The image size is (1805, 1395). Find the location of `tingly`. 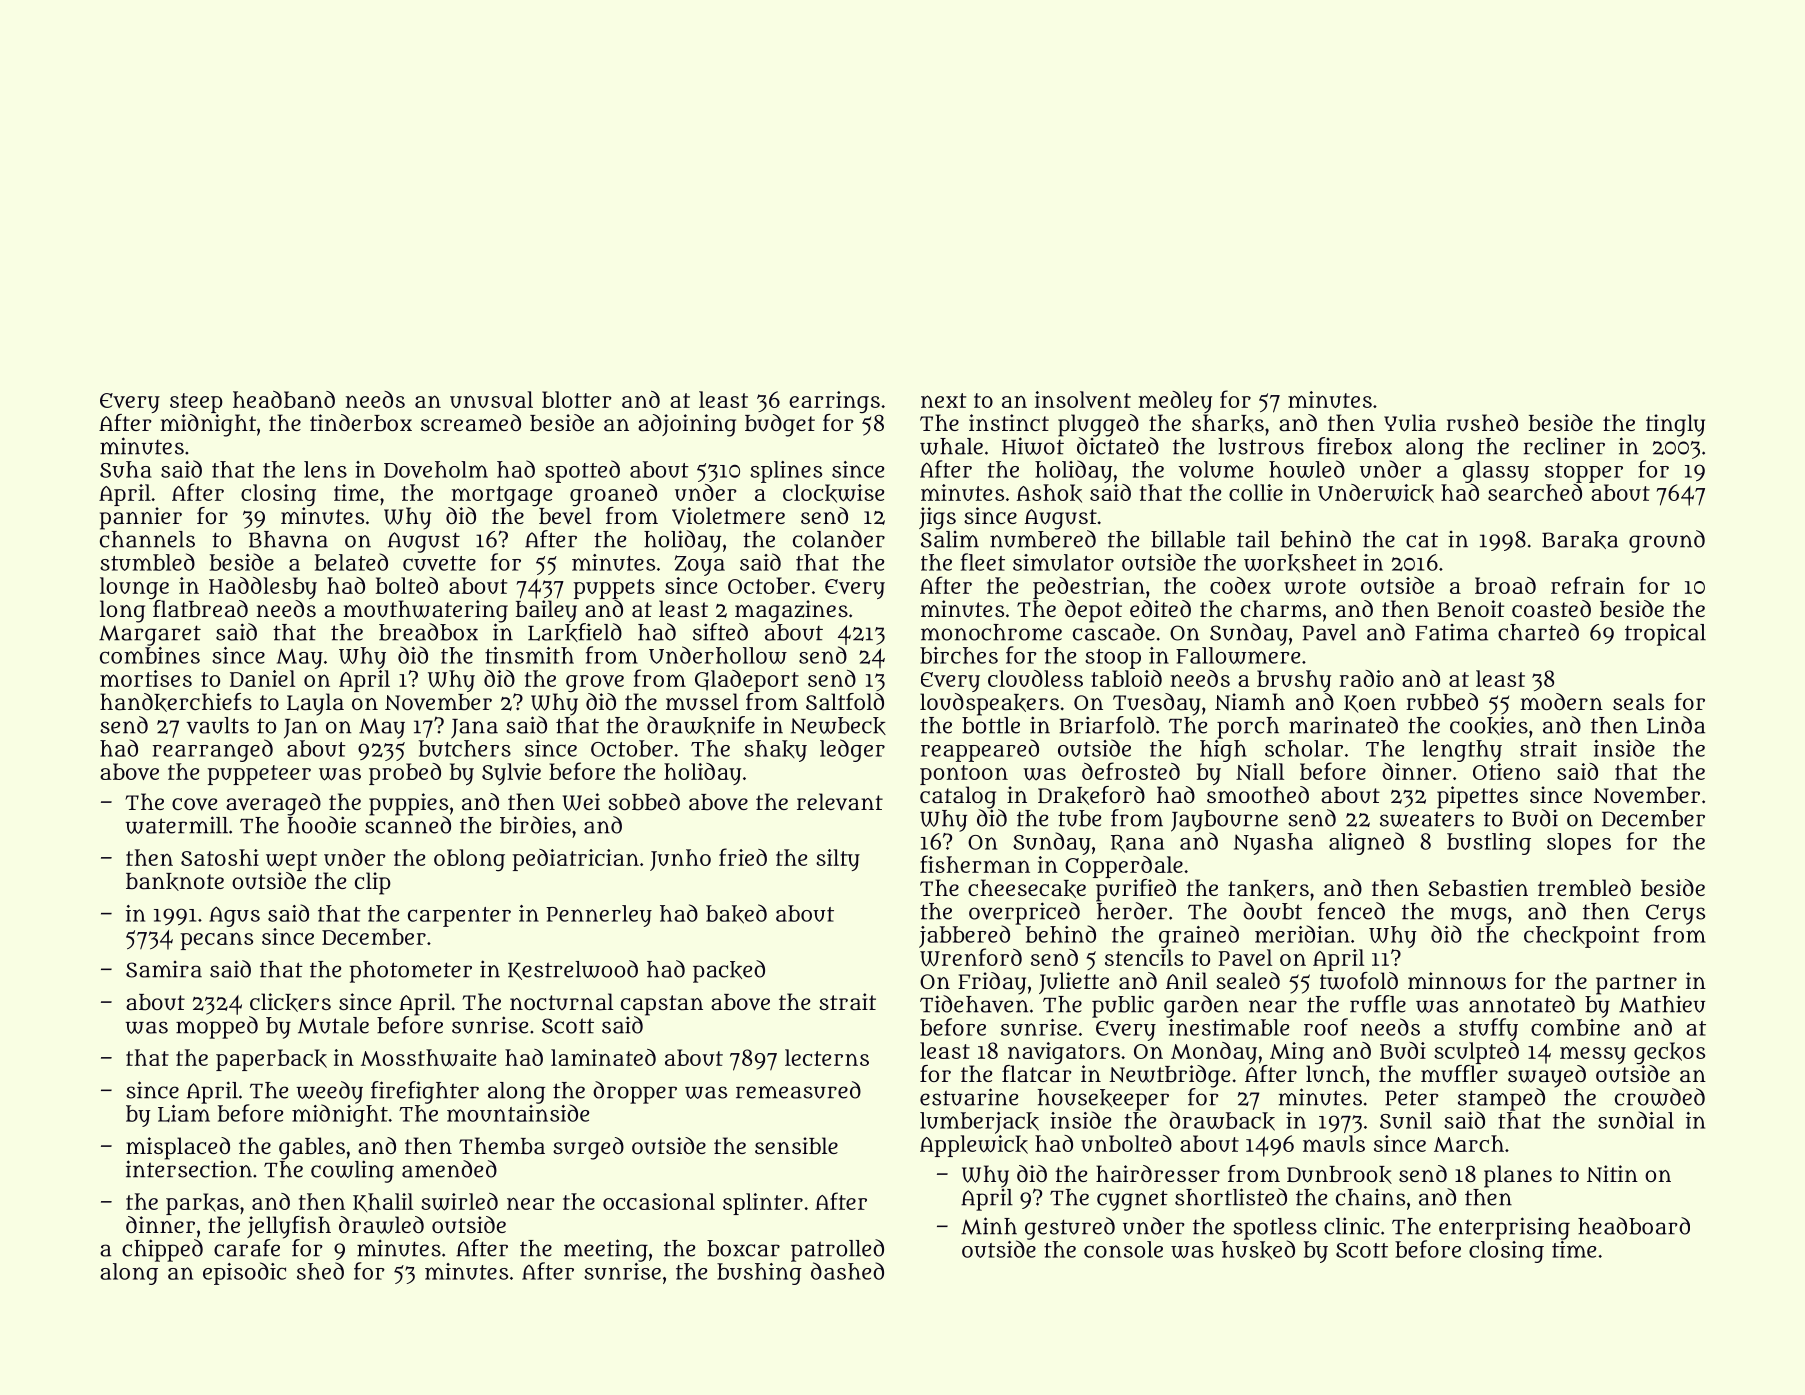

tingly is located at coordinates (1675, 425).
